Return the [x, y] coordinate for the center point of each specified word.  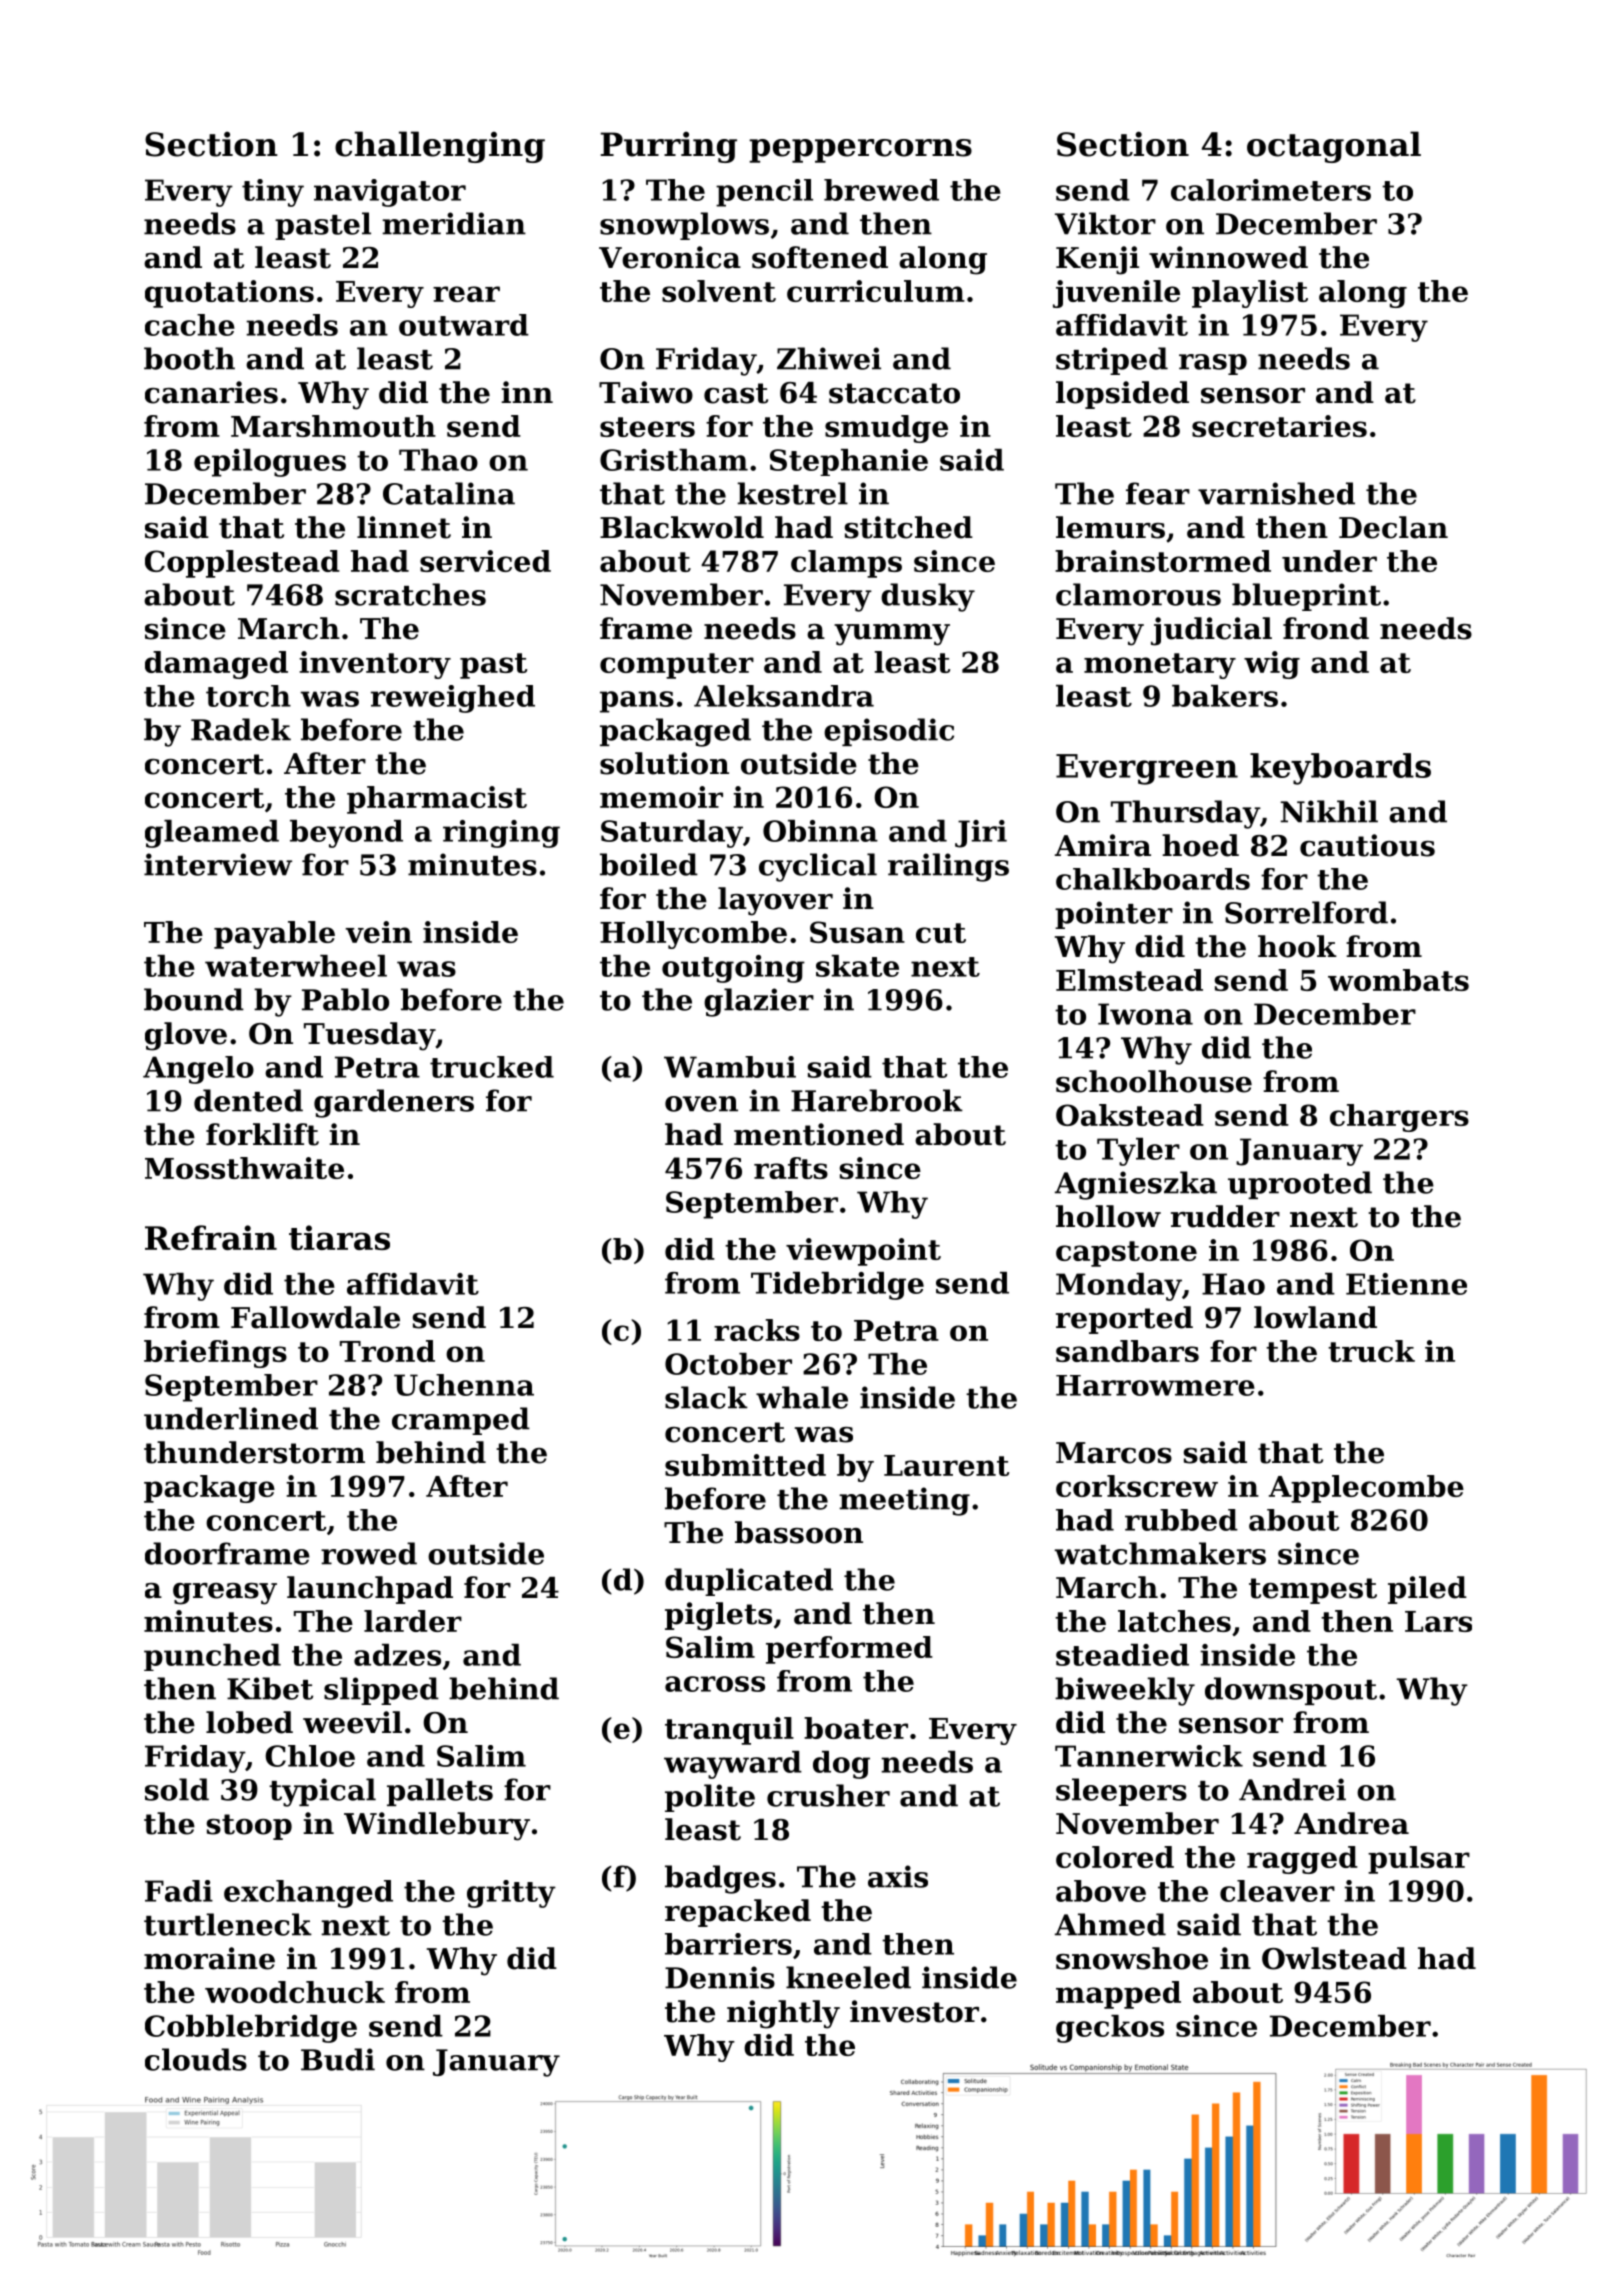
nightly [783, 2014]
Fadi [179, 1891]
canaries [211, 392]
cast [736, 393]
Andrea [1351, 1823]
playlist [1250, 294]
